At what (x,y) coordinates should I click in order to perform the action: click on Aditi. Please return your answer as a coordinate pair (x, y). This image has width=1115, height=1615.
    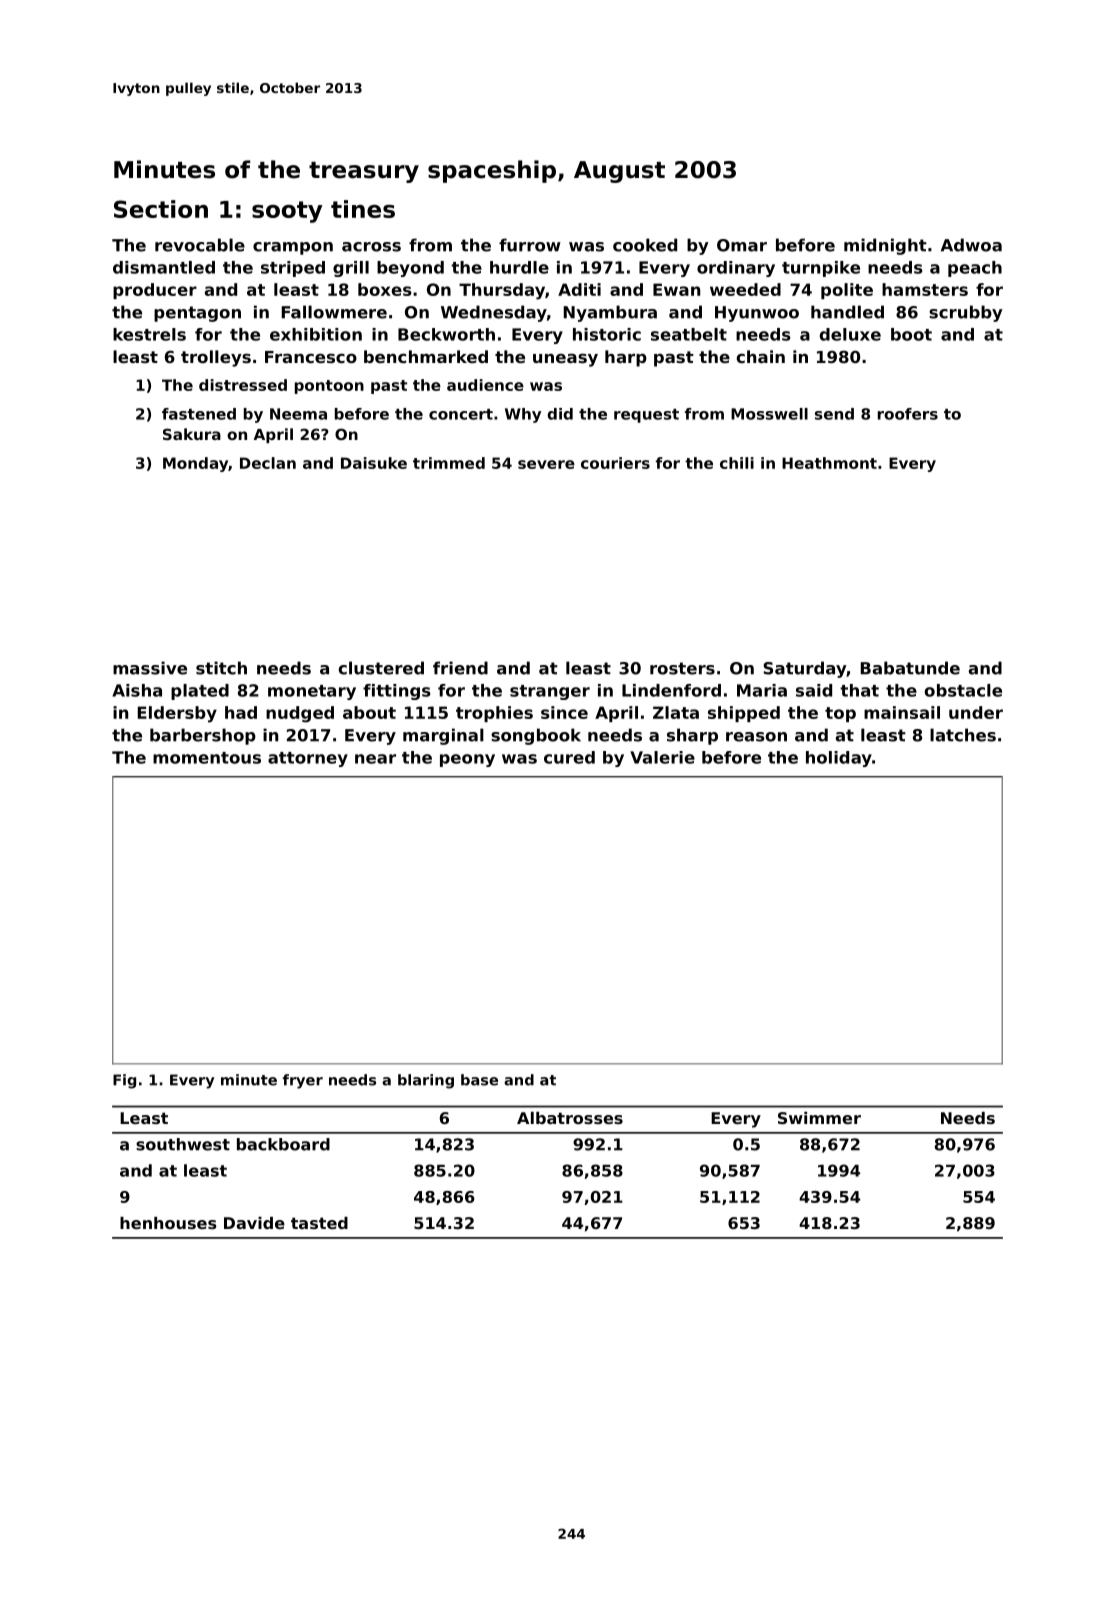
    Looking at the image, I should click on (579, 289).
